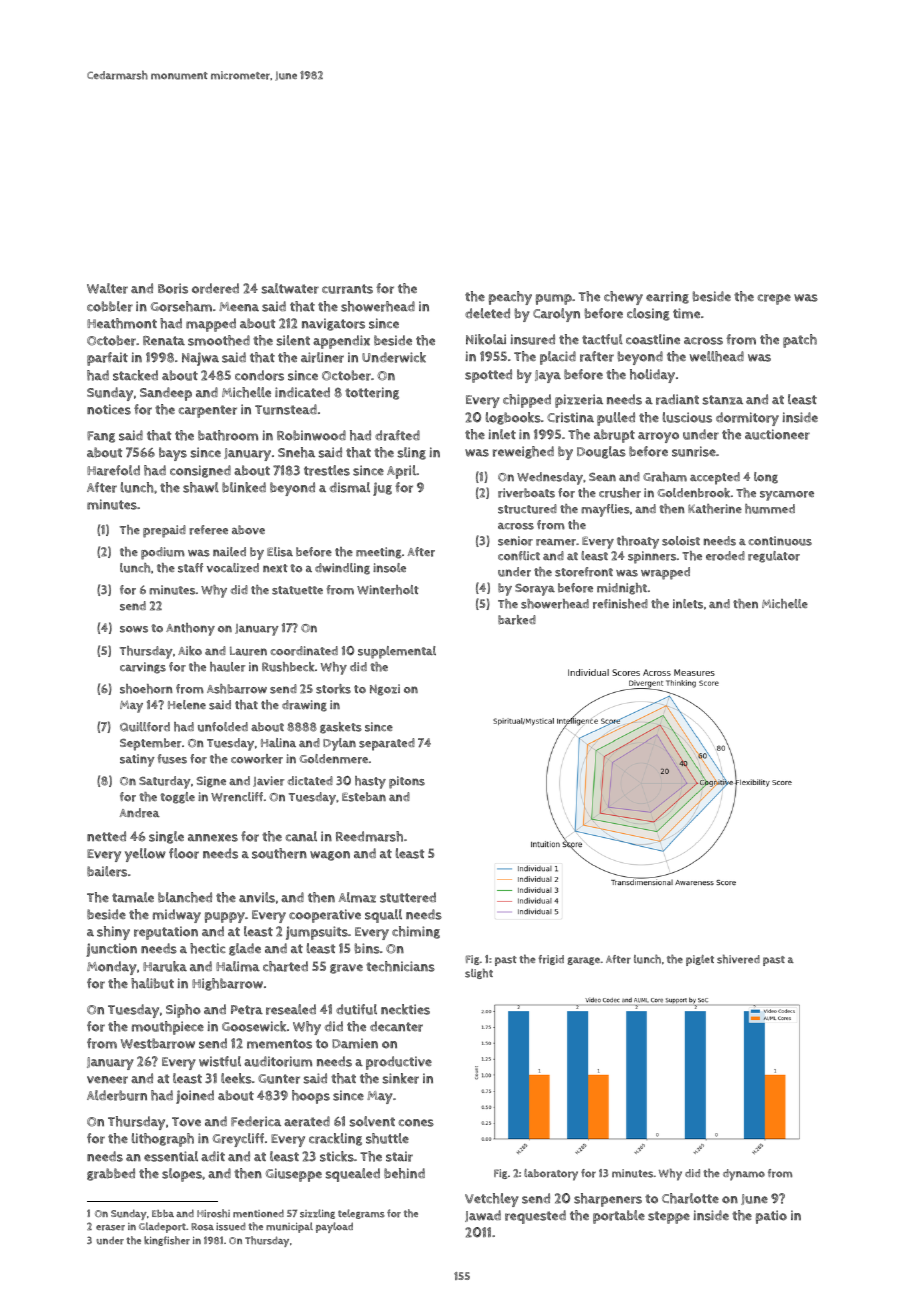 The height and width of the page is (1316, 908). Describe the element at coordinates (622, 589) in the page. I see `midnight` at that location.
